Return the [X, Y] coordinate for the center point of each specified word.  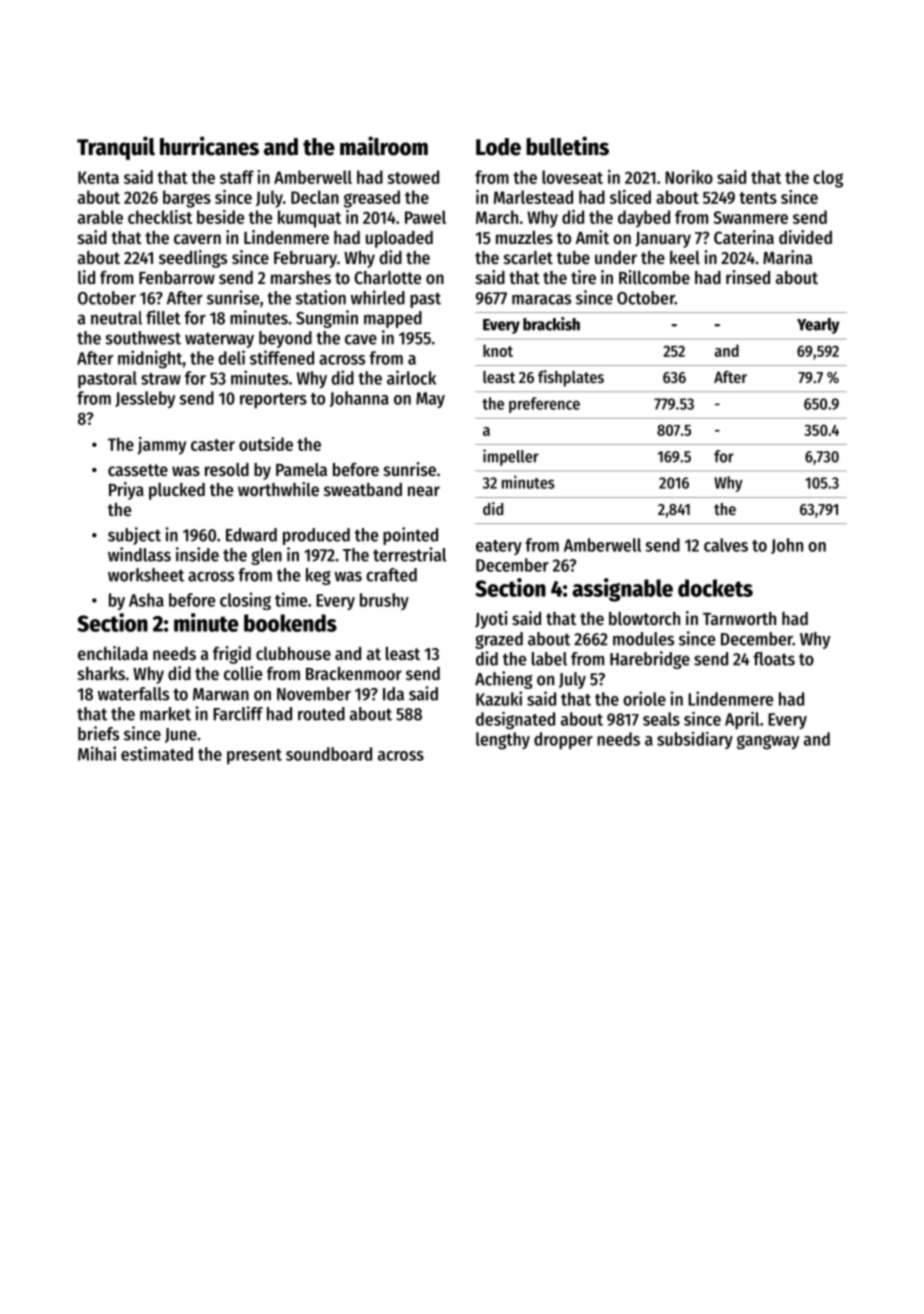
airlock [411, 377]
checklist [160, 217]
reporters [273, 400]
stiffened [282, 357]
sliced [630, 197]
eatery [499, 547]
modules [643, 639]
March [497, 217]
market [165, 714]
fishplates [571, 378]
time [291, 599]
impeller [511, 457]
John [787, 546]
